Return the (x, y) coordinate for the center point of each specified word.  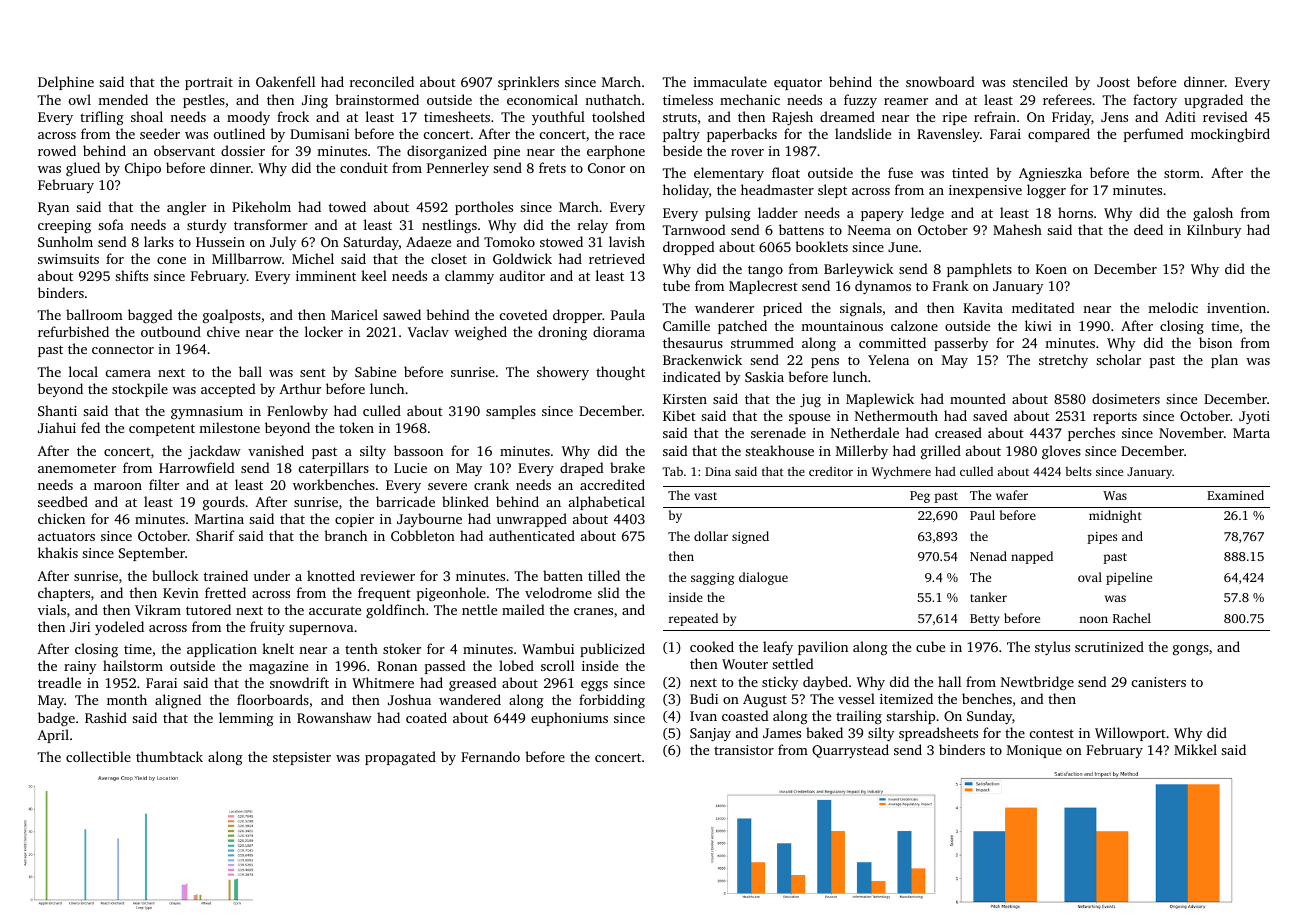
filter (164, 484)
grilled (941, 452)
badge (56, 719)
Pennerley (458, 169)
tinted (970, 172)
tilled (604, 575)
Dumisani (319, 134)
